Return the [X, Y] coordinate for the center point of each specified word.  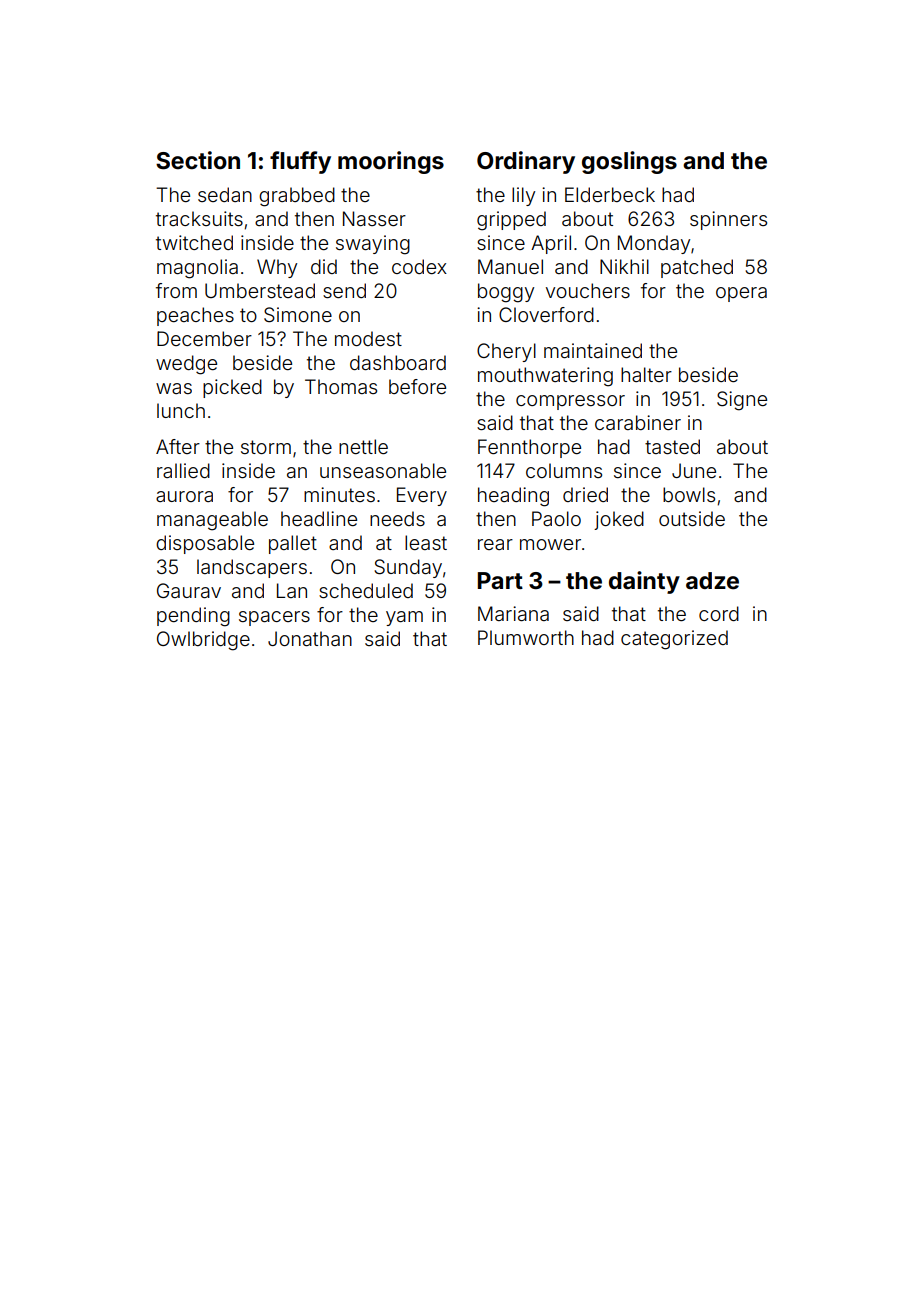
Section [198, 160]
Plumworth [526, 637]
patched [697, 268]
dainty [644, 582]
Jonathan [310, 638]
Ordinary [526, 162]
